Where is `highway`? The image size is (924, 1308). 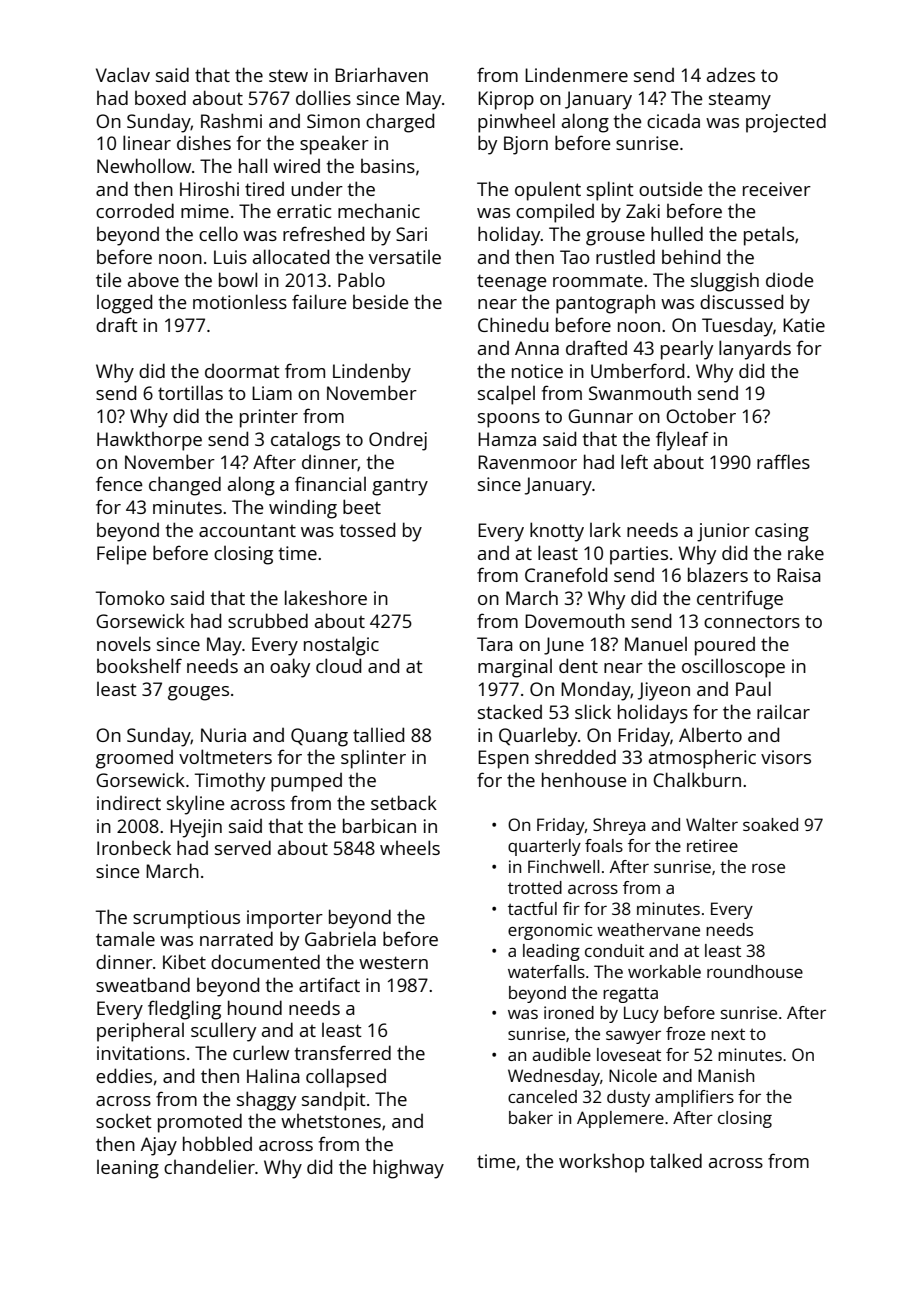
highway is located at coordinates (408, 1169).
